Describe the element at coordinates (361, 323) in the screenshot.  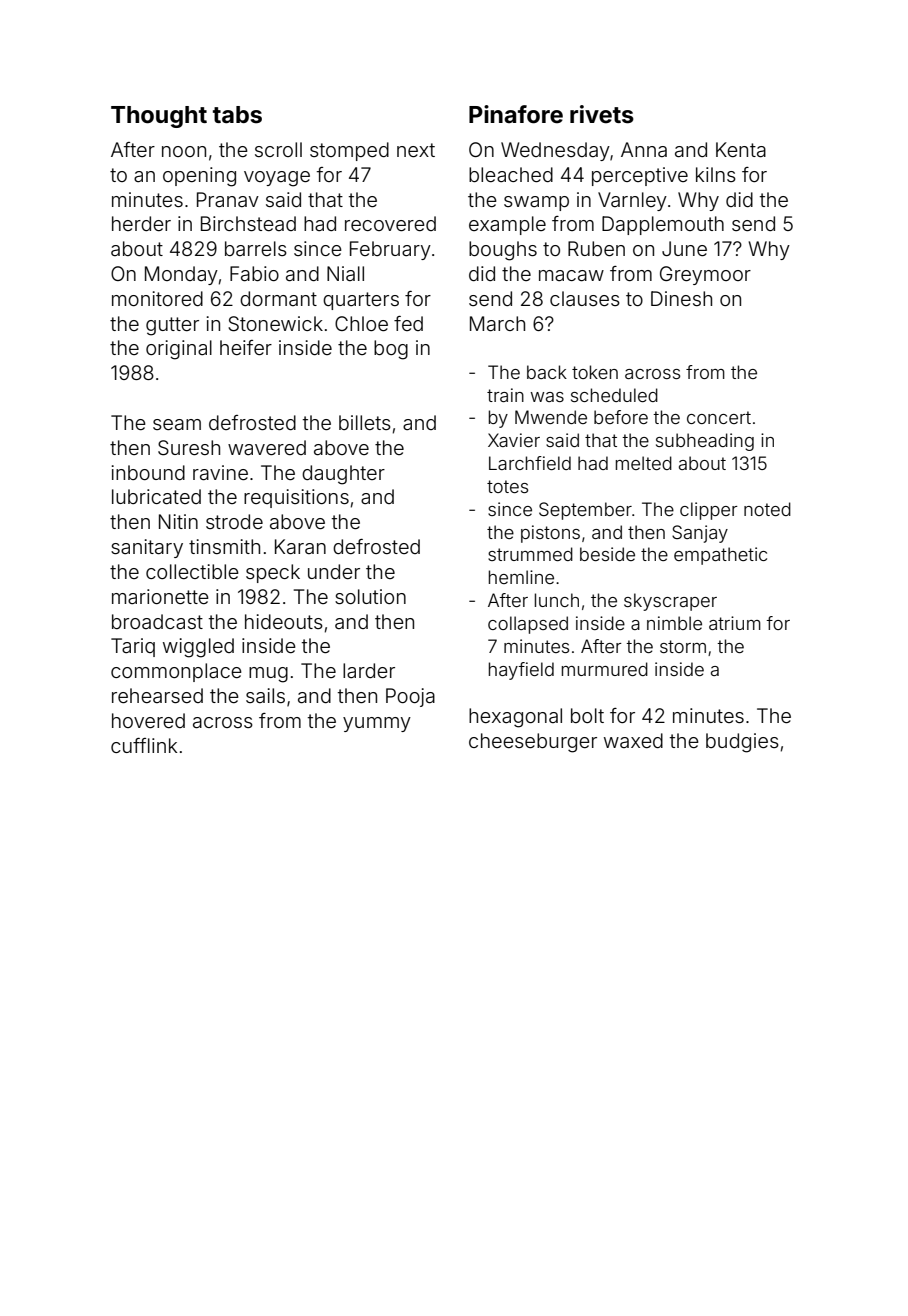
I see `Chloe` at that location.
